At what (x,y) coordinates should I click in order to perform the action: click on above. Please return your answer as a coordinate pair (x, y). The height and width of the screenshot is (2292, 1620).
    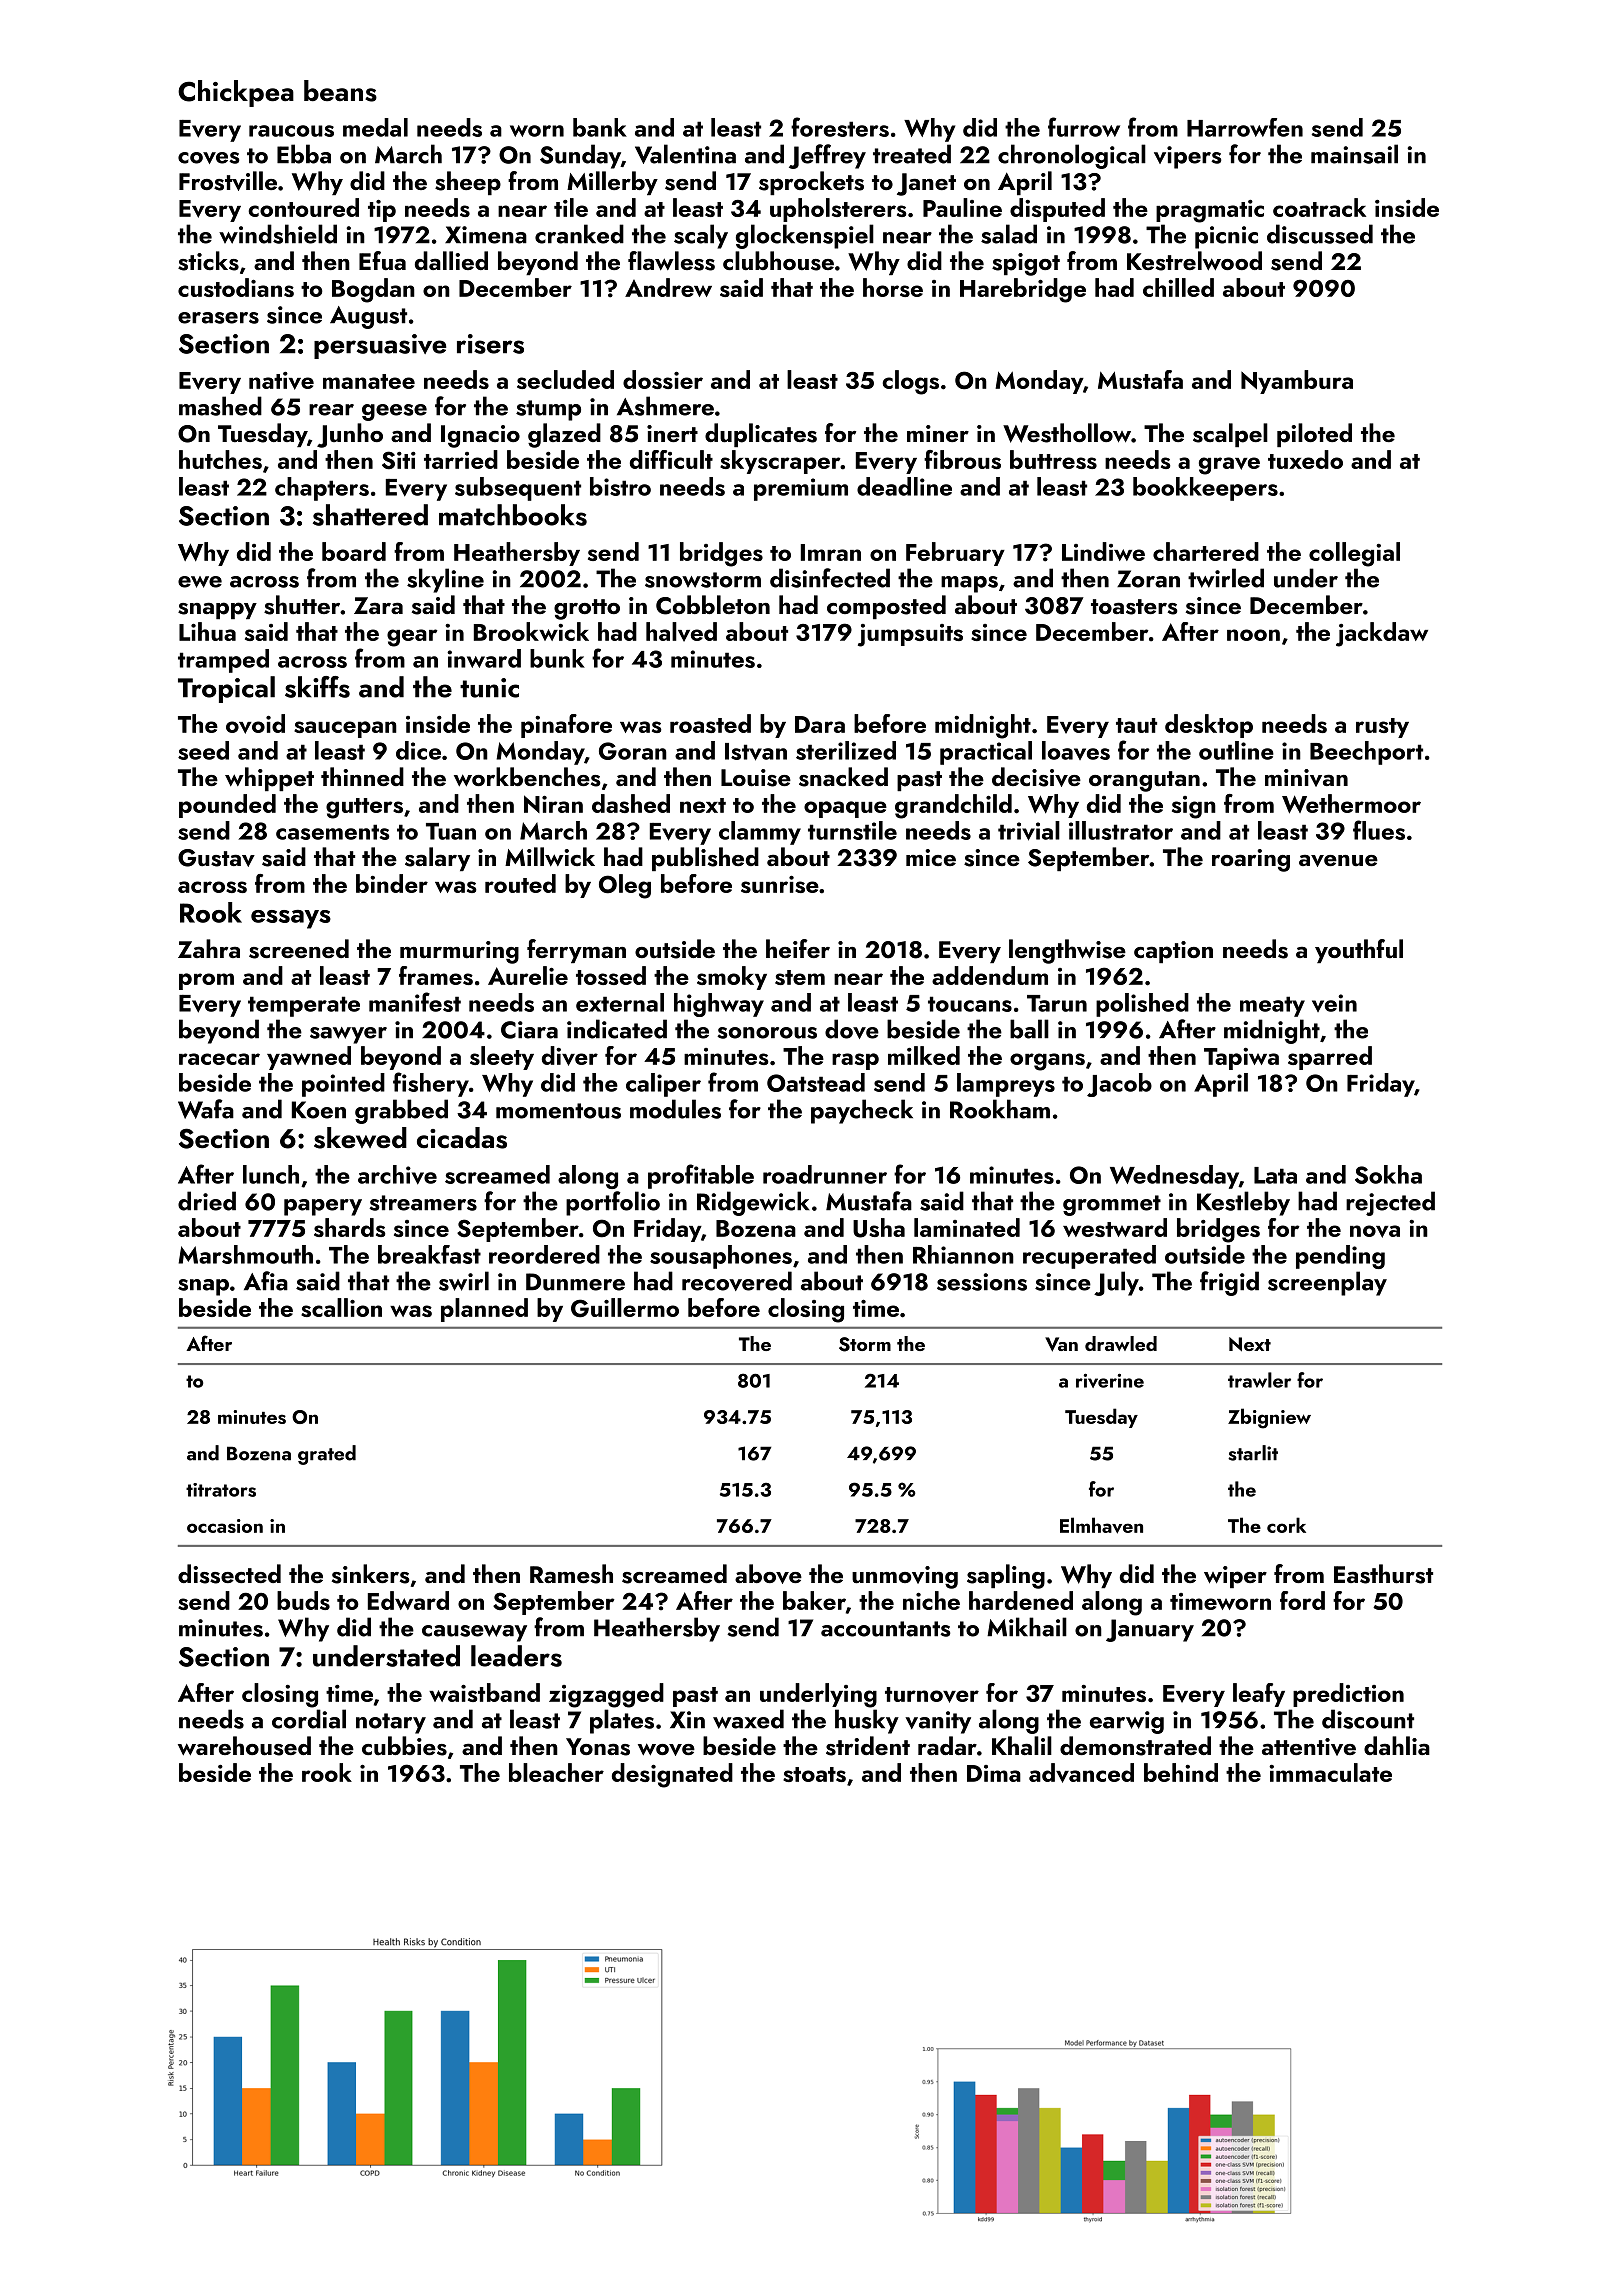
    Looking at the image, I should click on (768, 1574).
